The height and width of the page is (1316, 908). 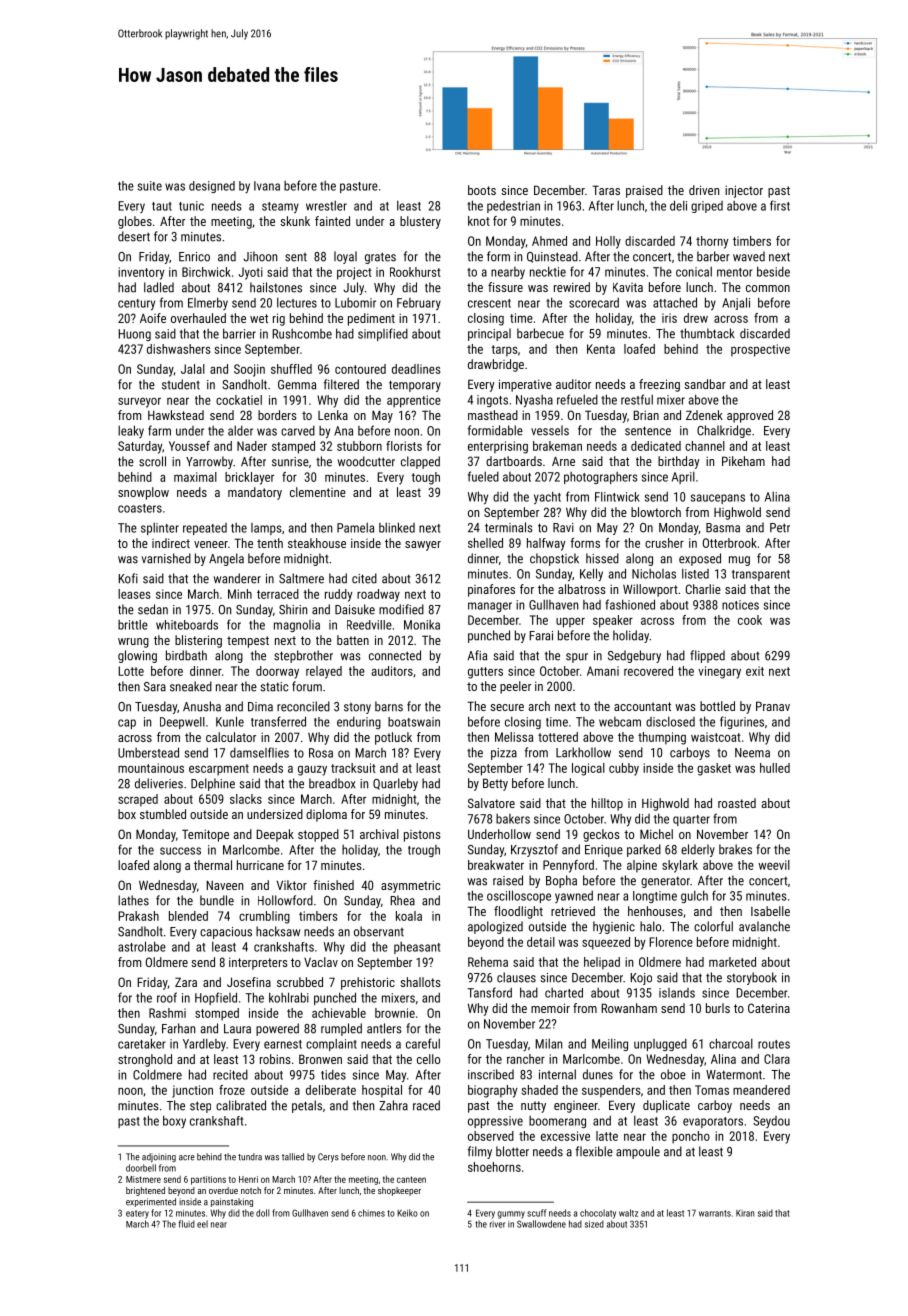 What do you see at coordinates (646, 415) in the page?
I see `Brian` at bounding box center [646, 415].
